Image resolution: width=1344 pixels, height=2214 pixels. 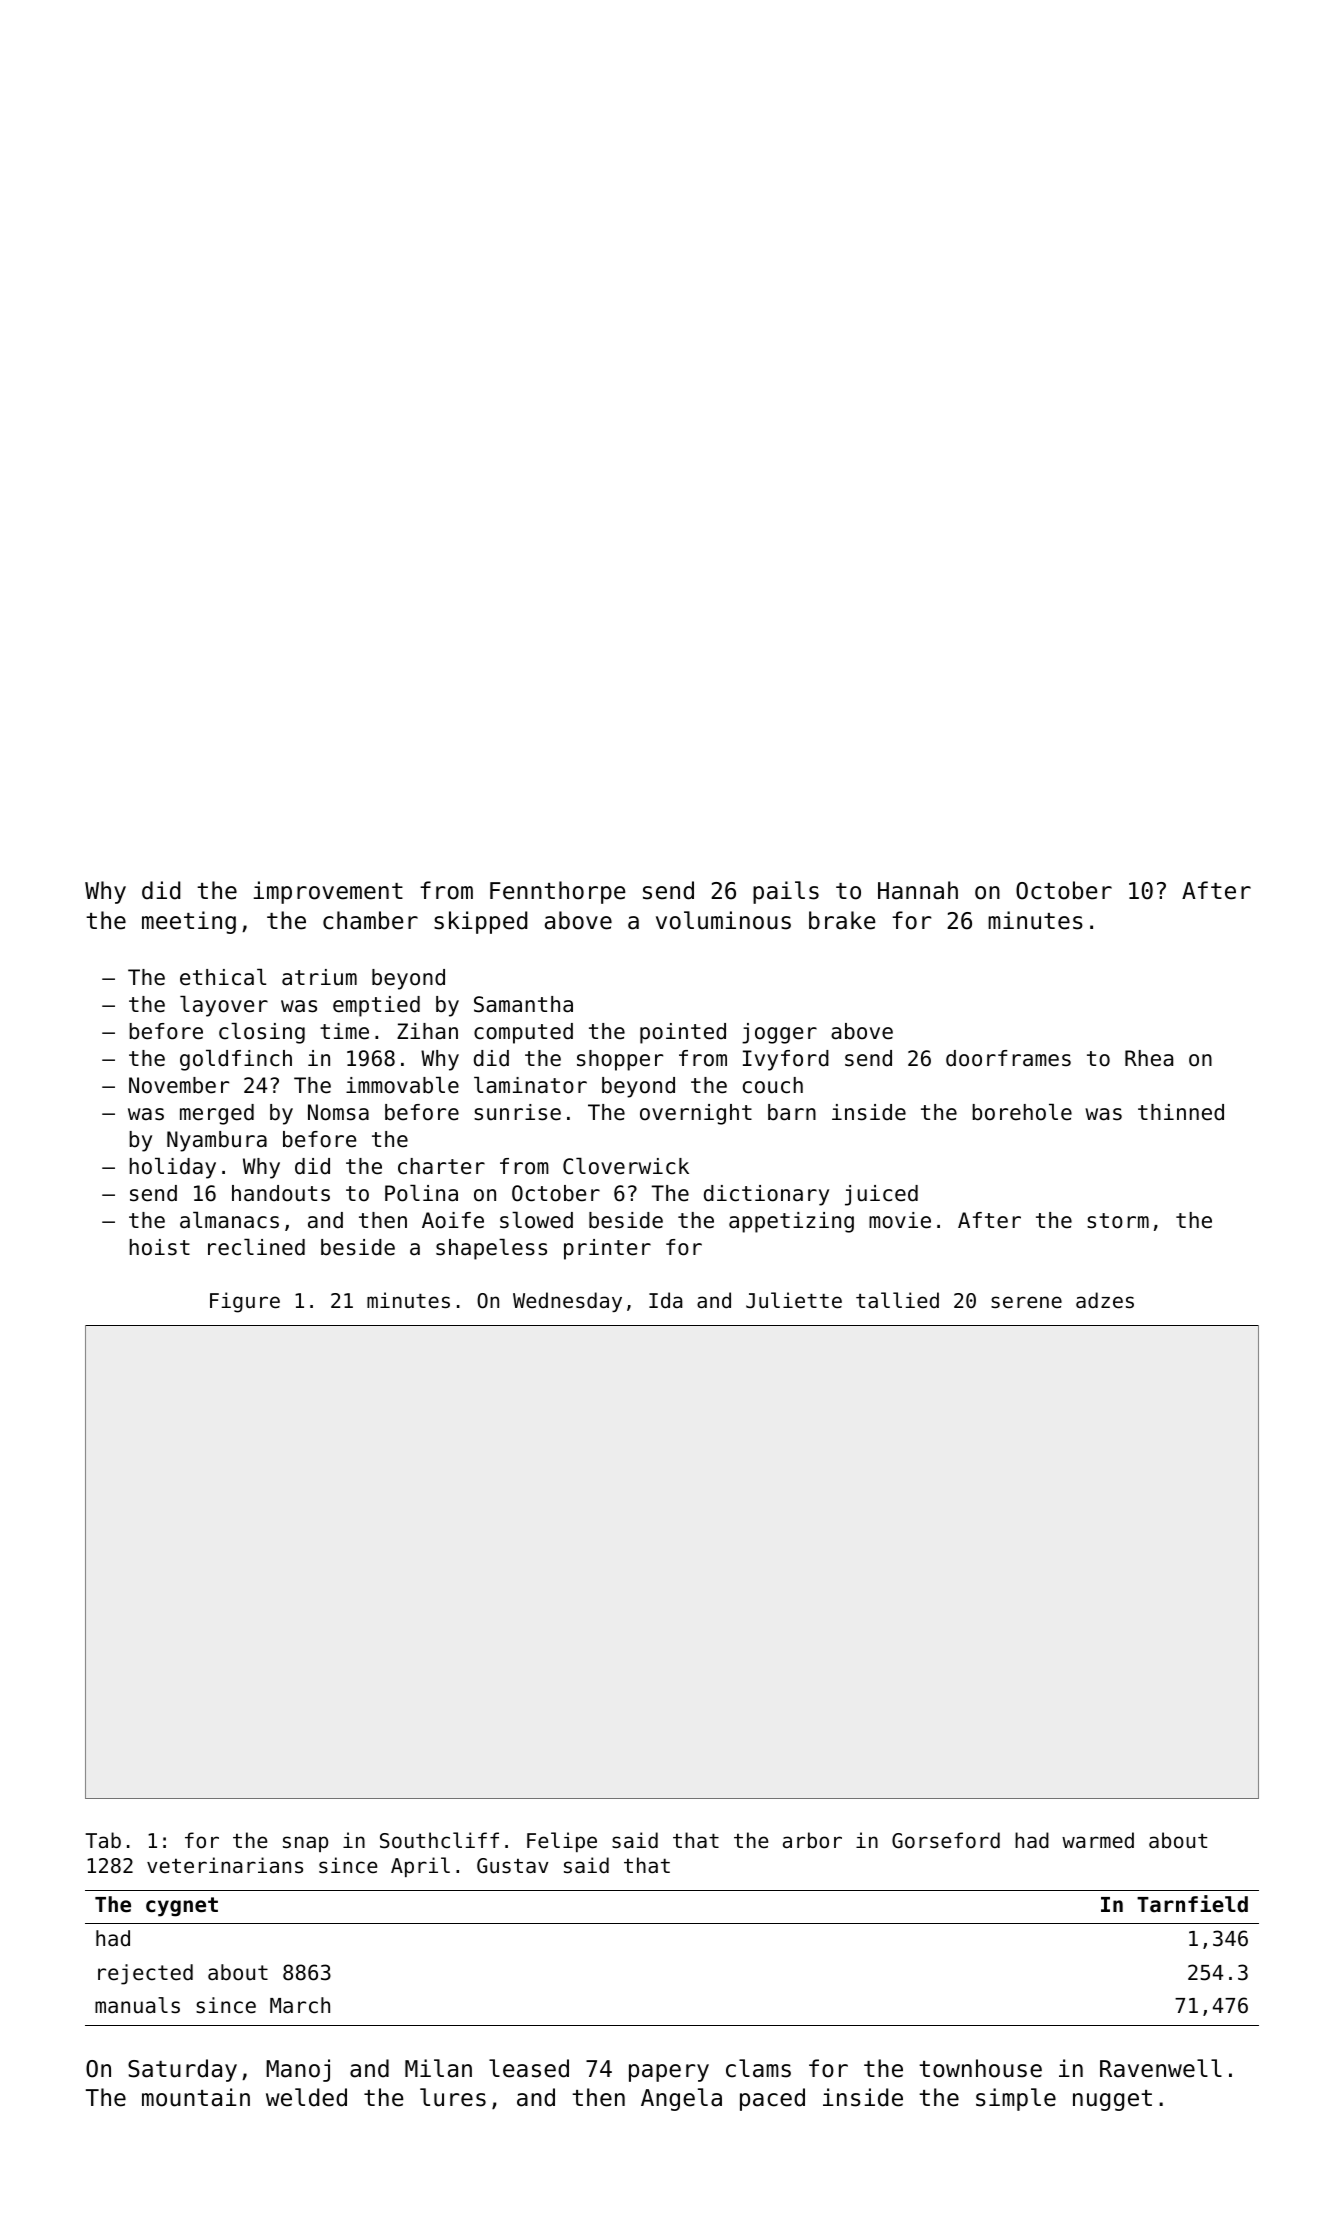 I want to click on improvement, so click(x=328, y=892).
